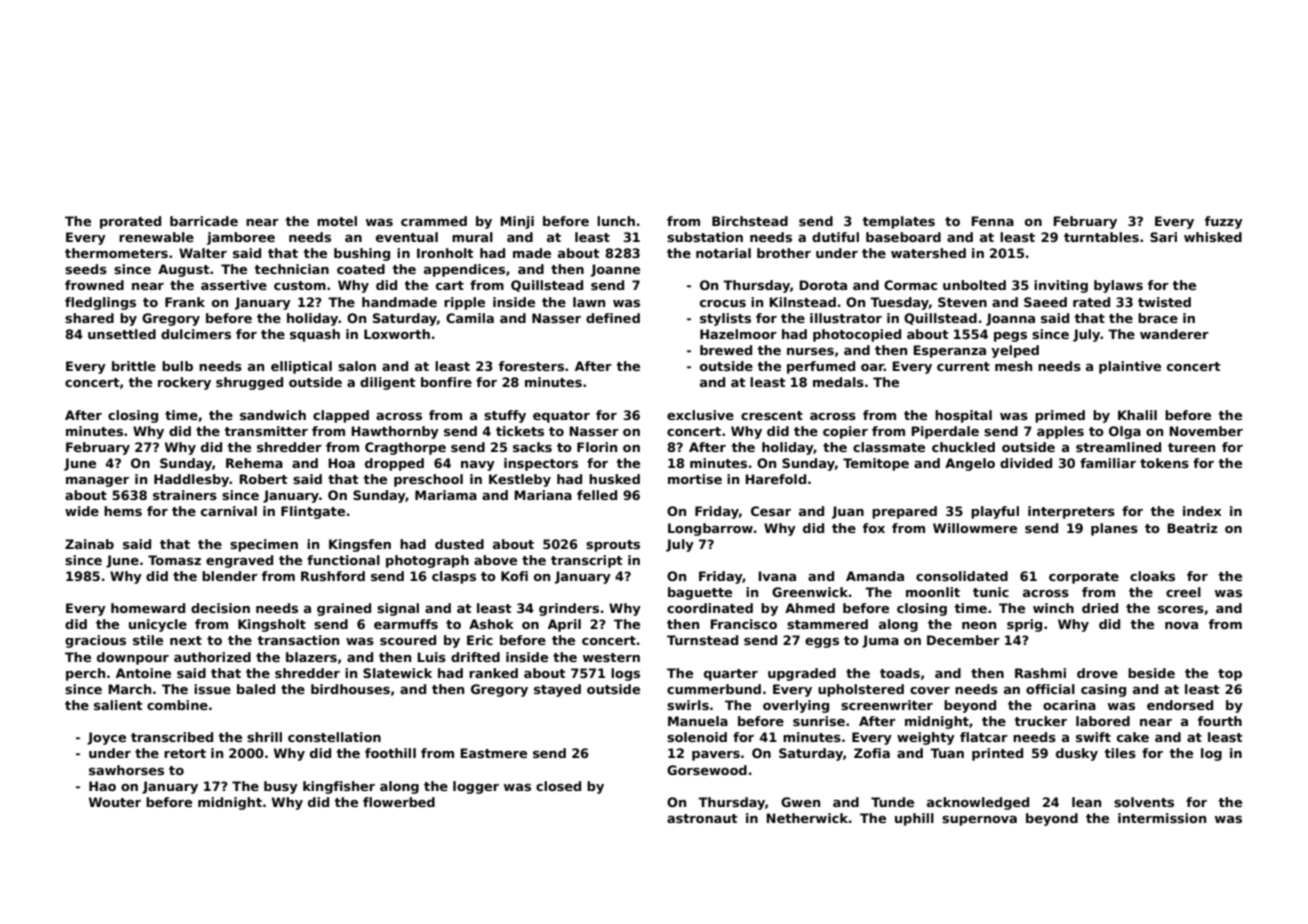  Describe the element at coordinates (1120, 753) in the image. I see `tiles` at that location.
